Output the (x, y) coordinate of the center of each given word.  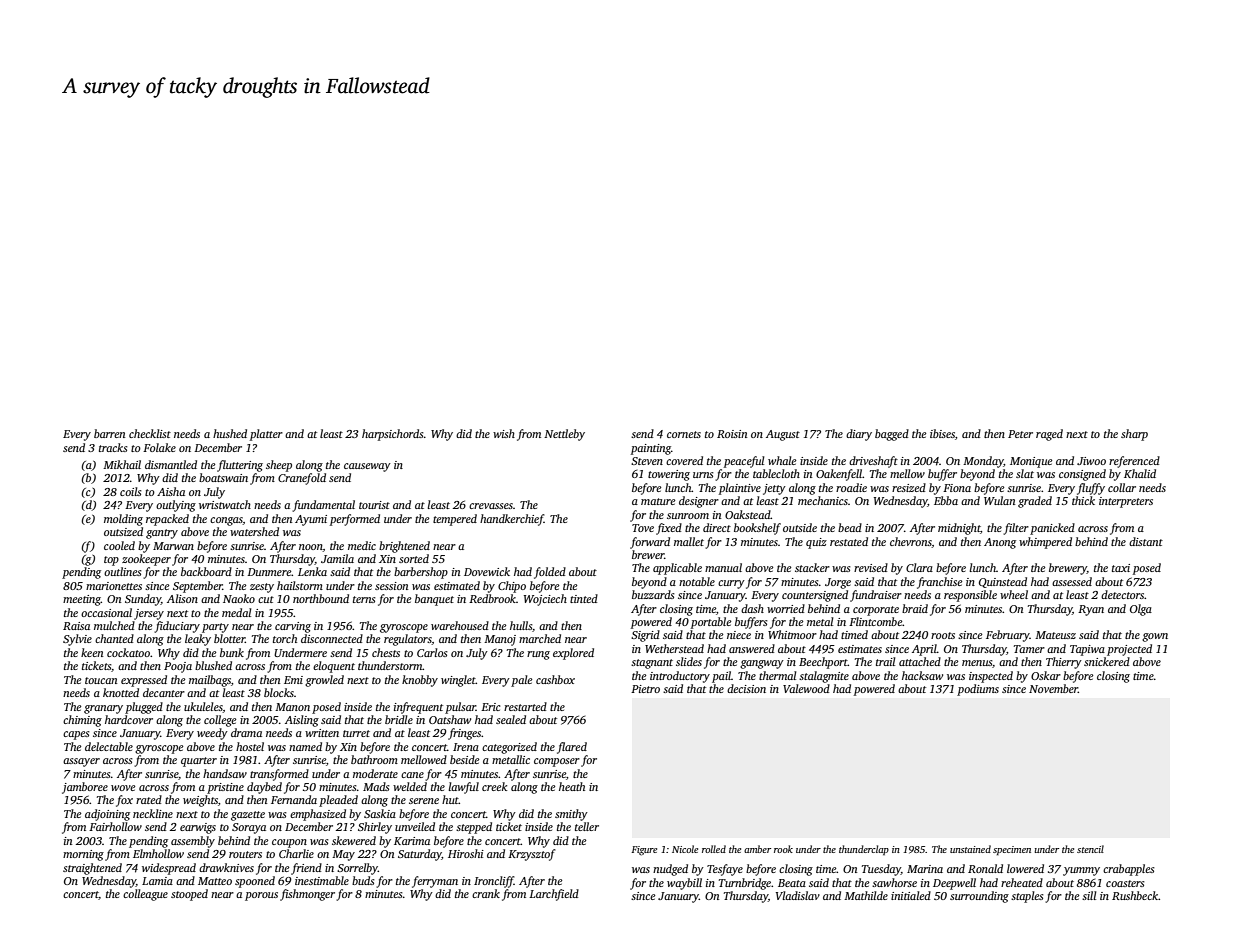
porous (261, 896)
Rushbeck (1135, 895)
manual (723, 567)
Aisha (171, 491)
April (924, 650)
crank (486, 893)
